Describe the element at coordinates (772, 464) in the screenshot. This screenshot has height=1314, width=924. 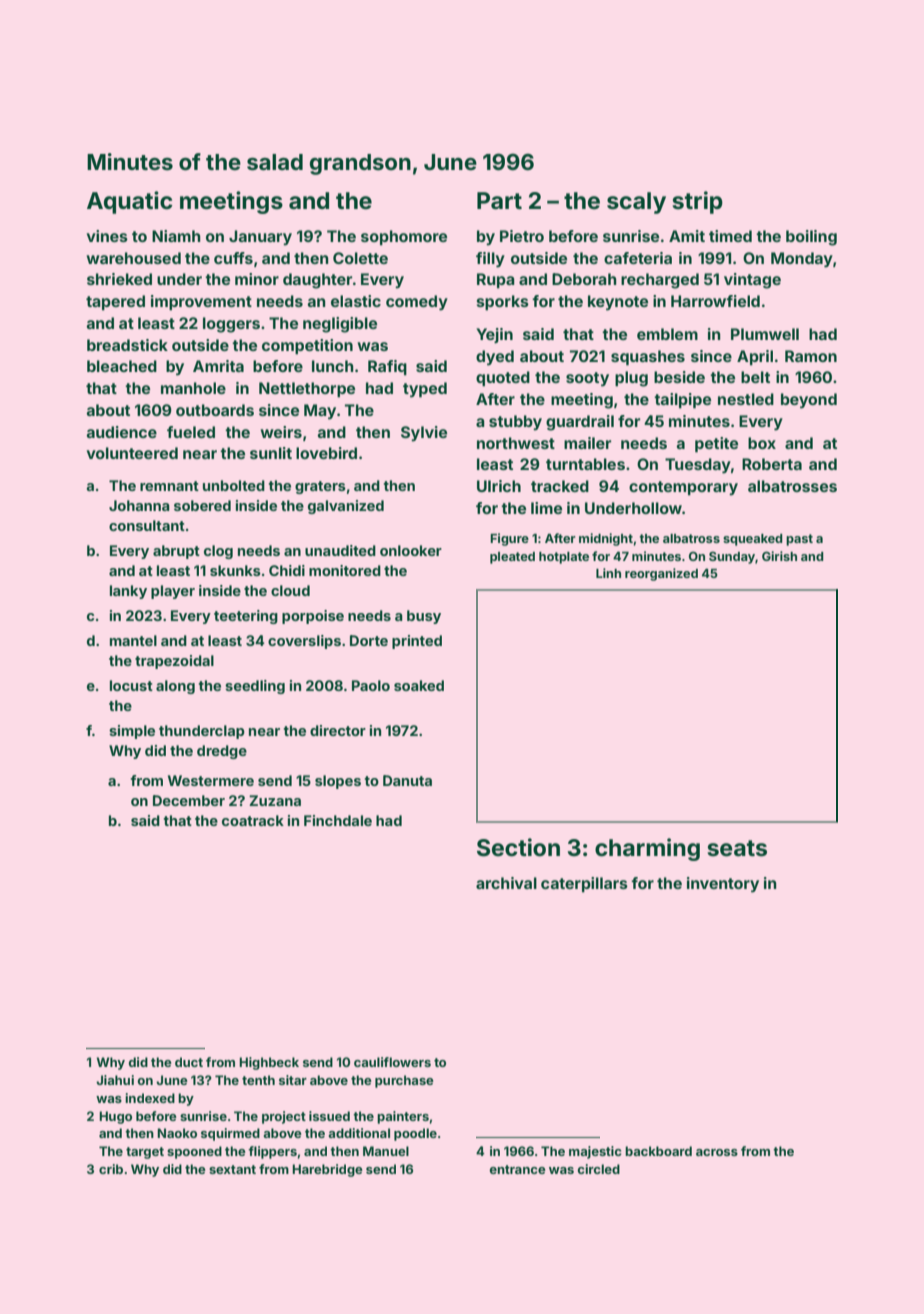
I see `Roberta` at that location.
